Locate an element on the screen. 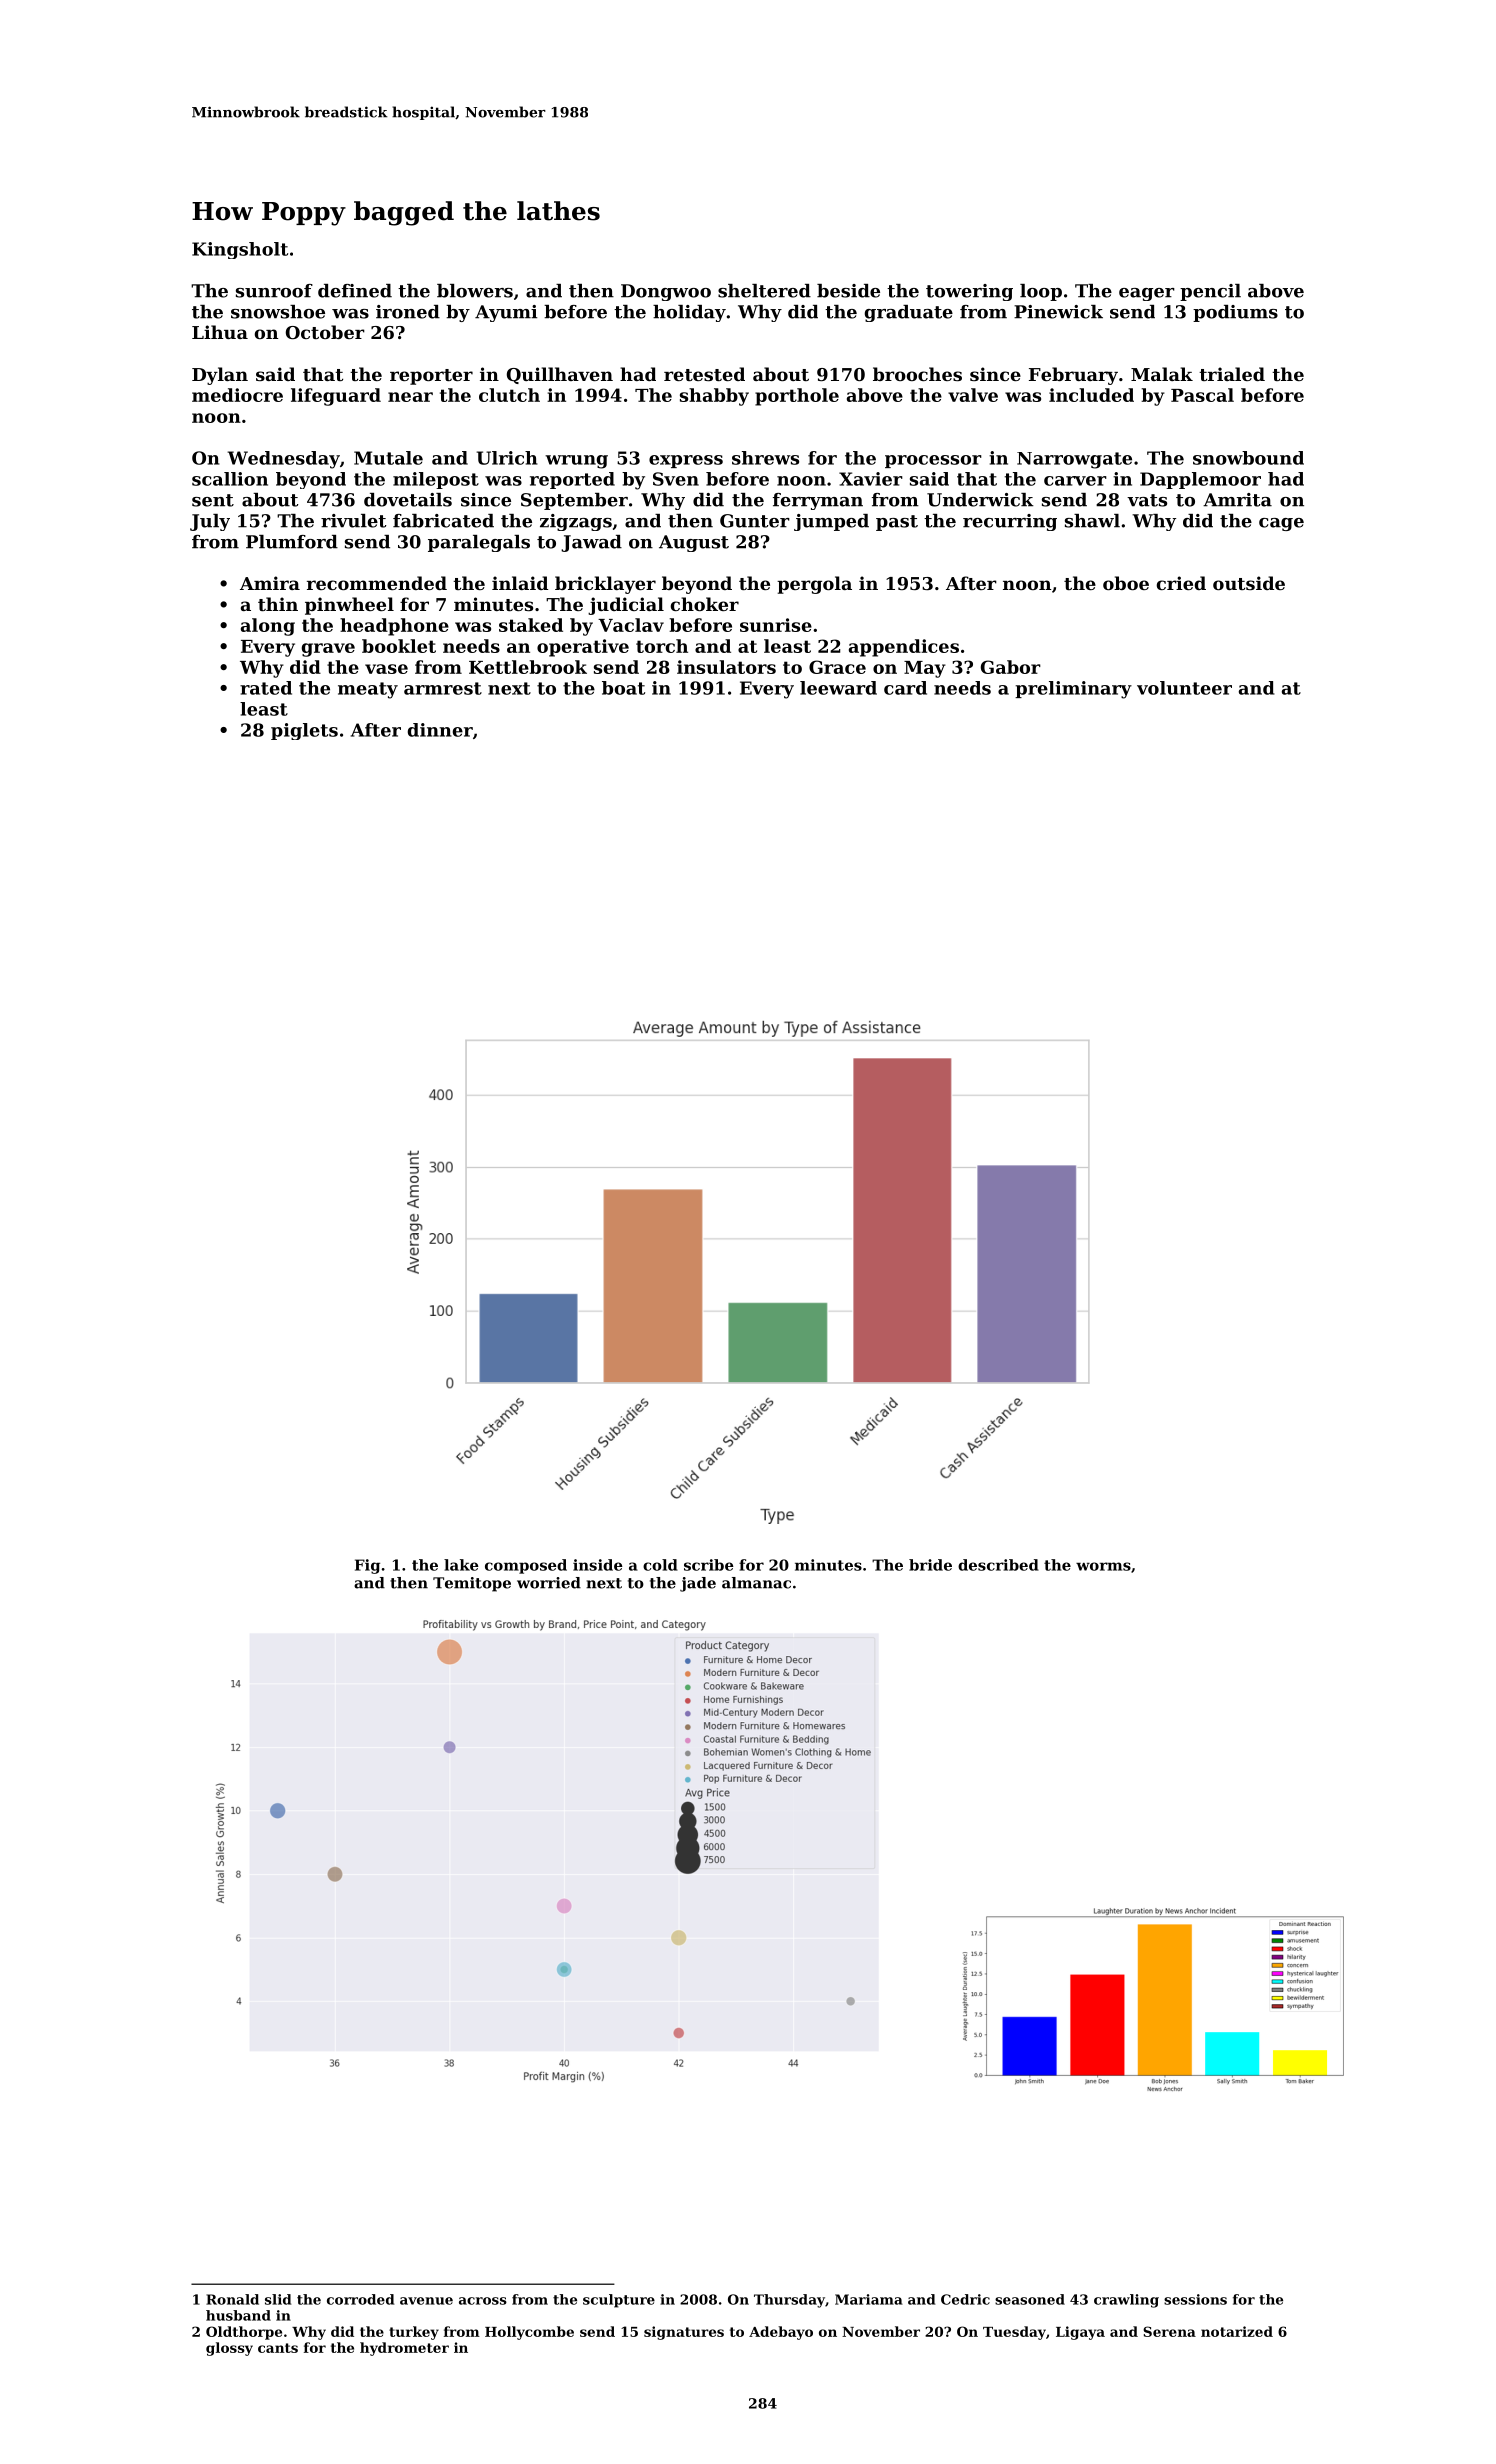  porthole is located at coordinates (797, 397).
